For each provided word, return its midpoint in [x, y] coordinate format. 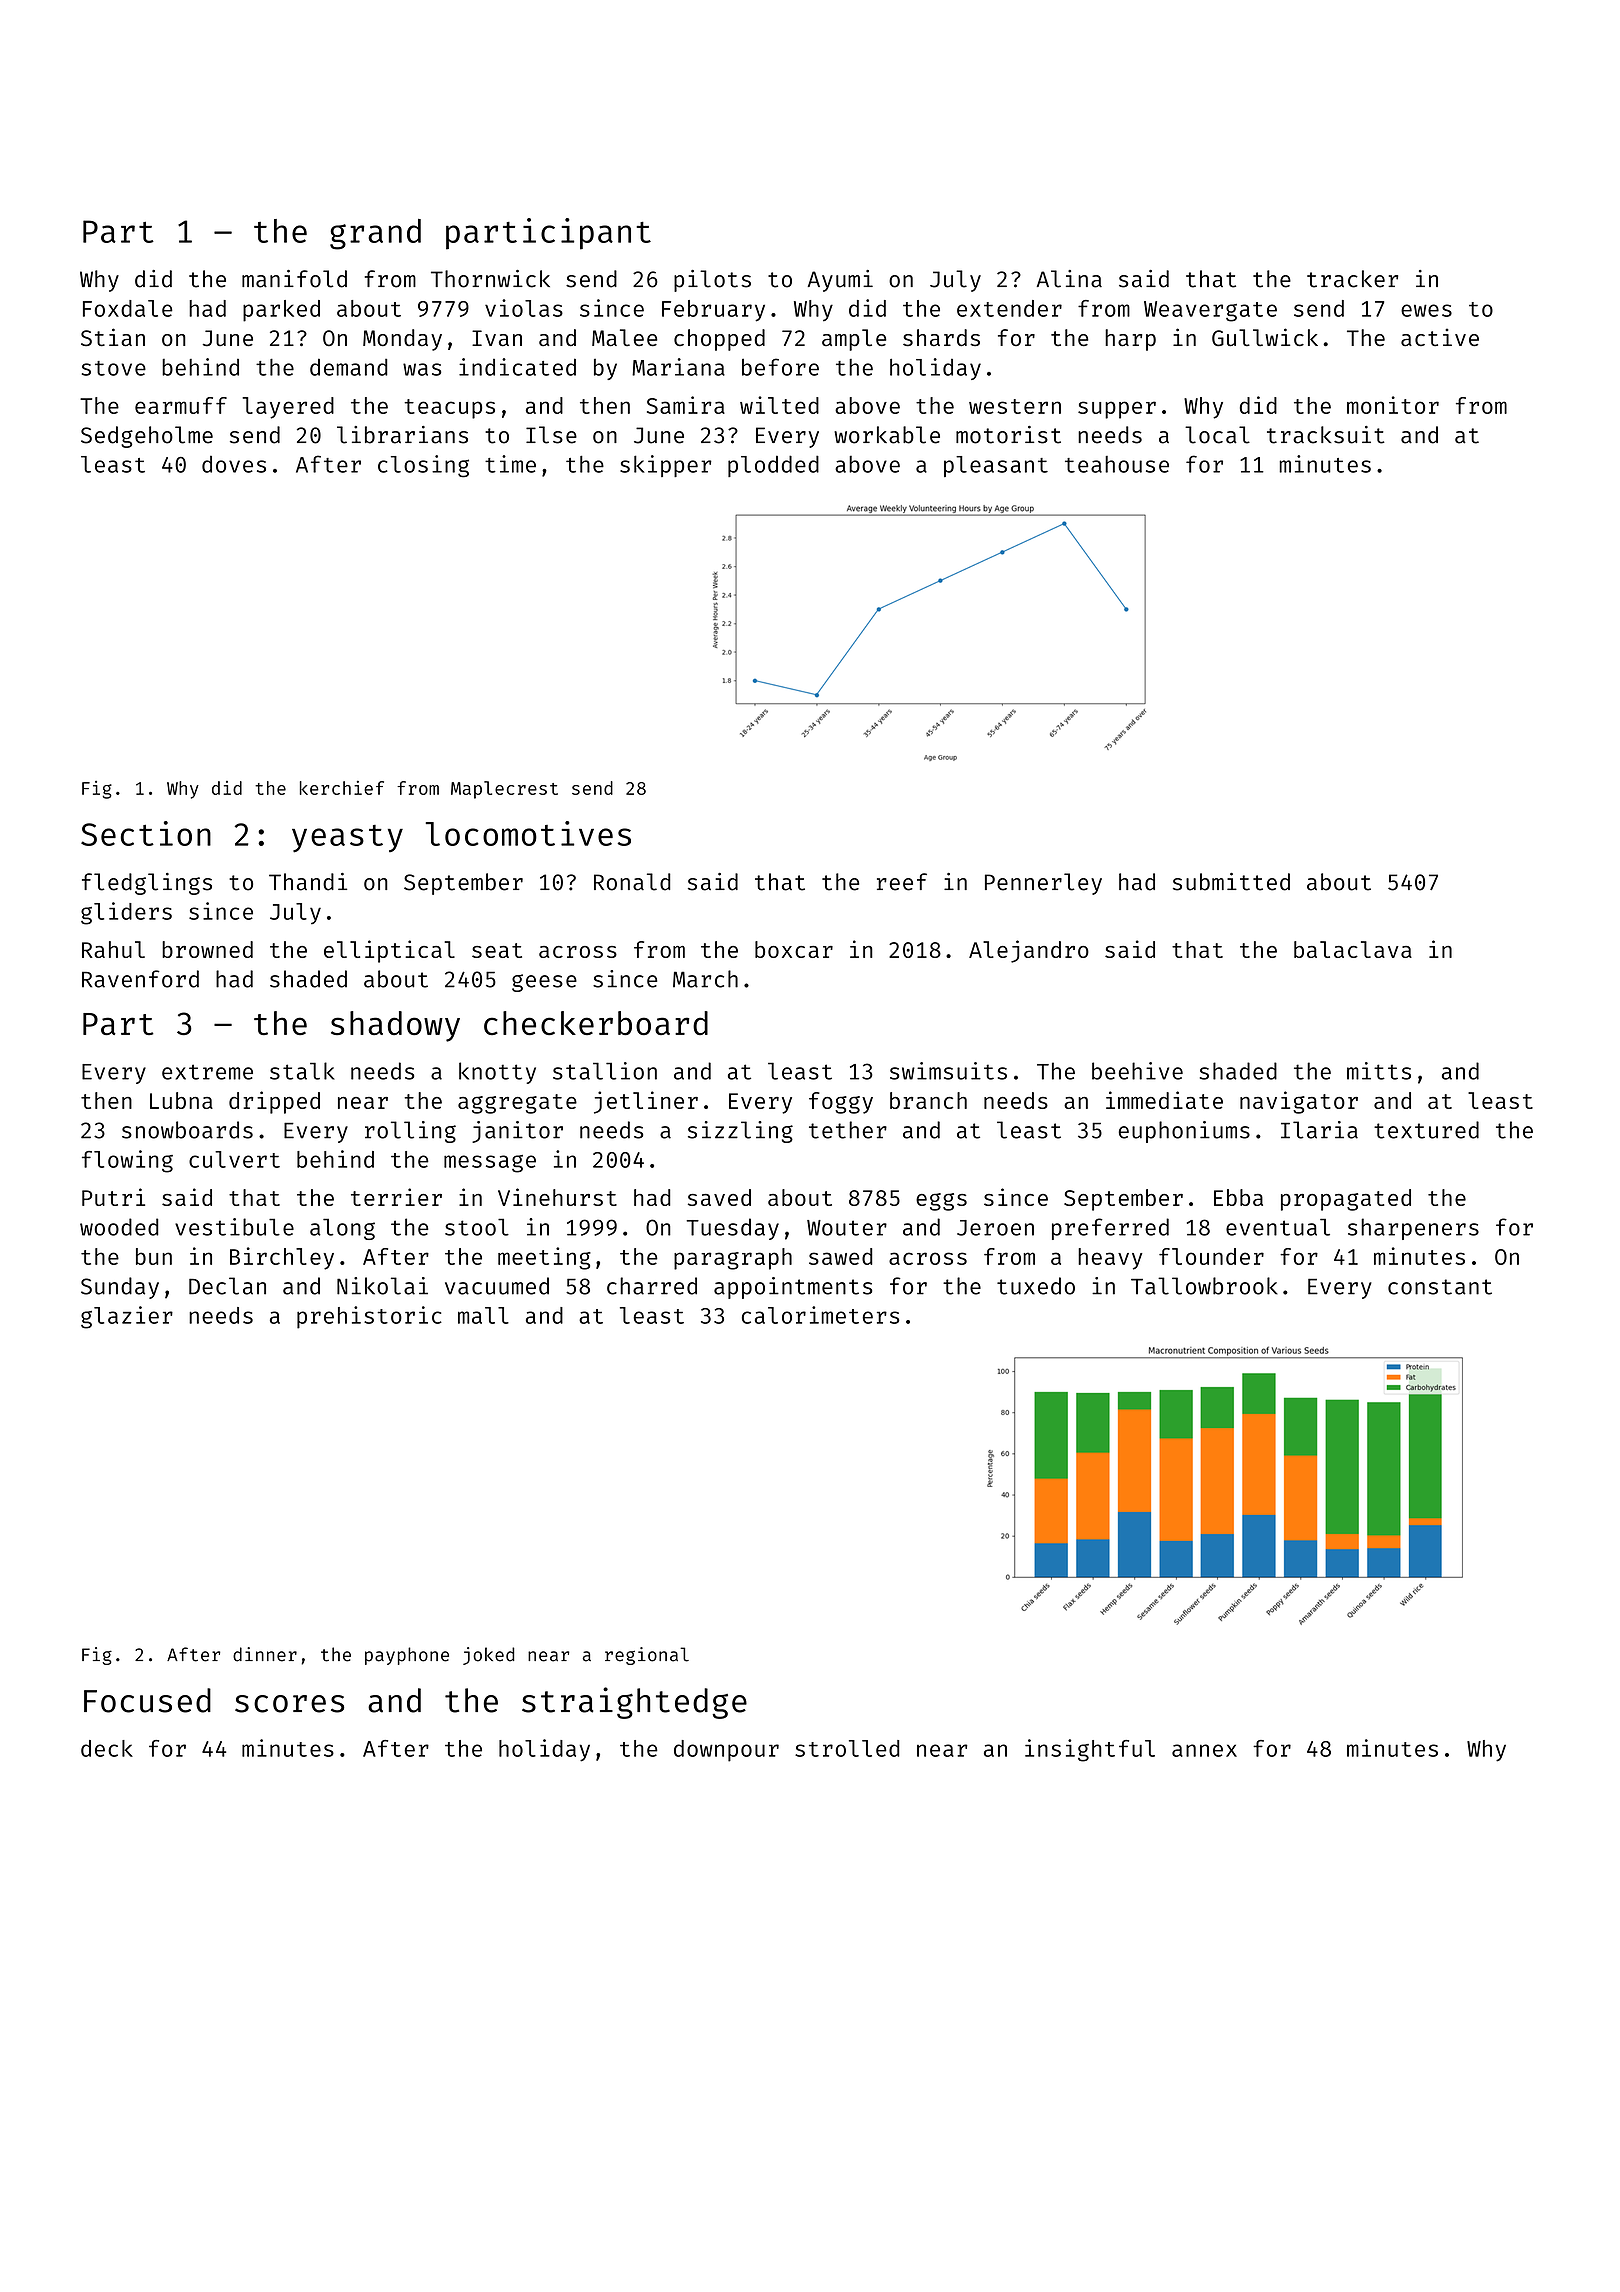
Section [146, 833]
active [1440, 337]
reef [902, 882]
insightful [1090, 1750]
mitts [1379, 1071]
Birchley [282, 1258]
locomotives [528, 833]
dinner [265, 1654]
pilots [712, 281]
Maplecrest [504, 790]
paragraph [733, 1259]
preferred [1110, 1229]
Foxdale [128, 308]
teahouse [1117, 464]
